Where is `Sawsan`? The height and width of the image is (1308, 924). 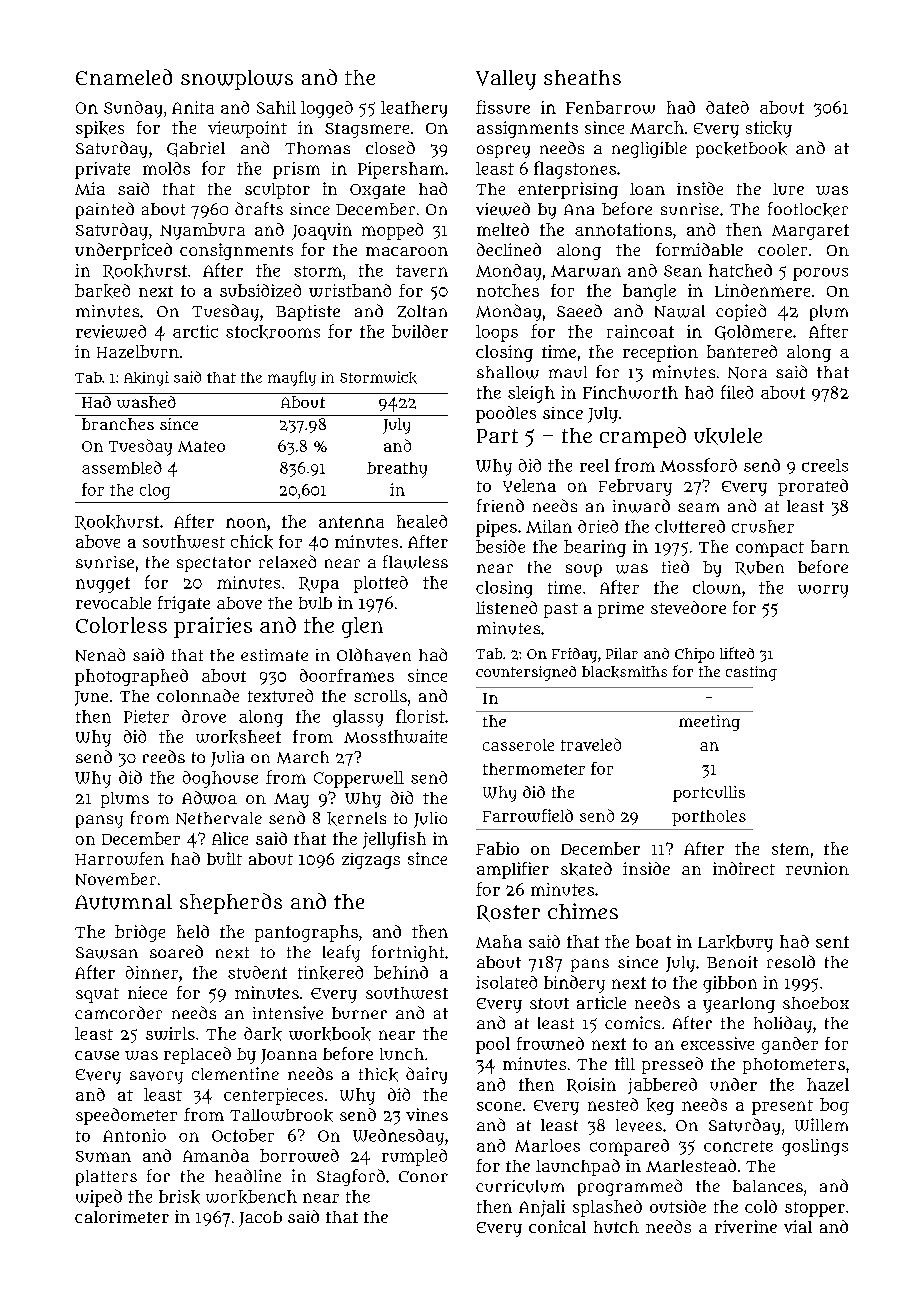
Sawsan is located at coordinates (107, 953).
